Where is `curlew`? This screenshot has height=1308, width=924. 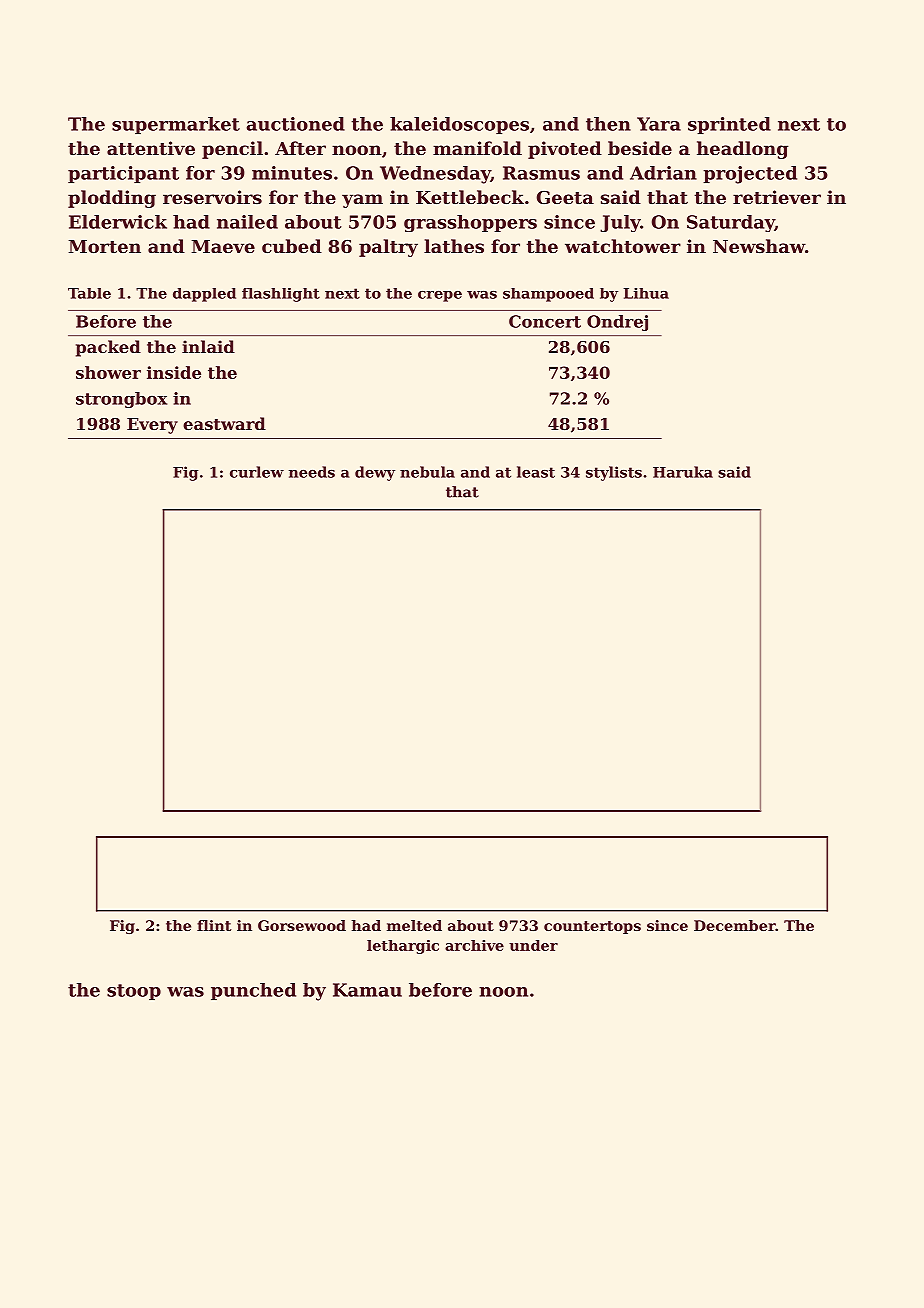
curlew is located at coordinates (257, 472).
